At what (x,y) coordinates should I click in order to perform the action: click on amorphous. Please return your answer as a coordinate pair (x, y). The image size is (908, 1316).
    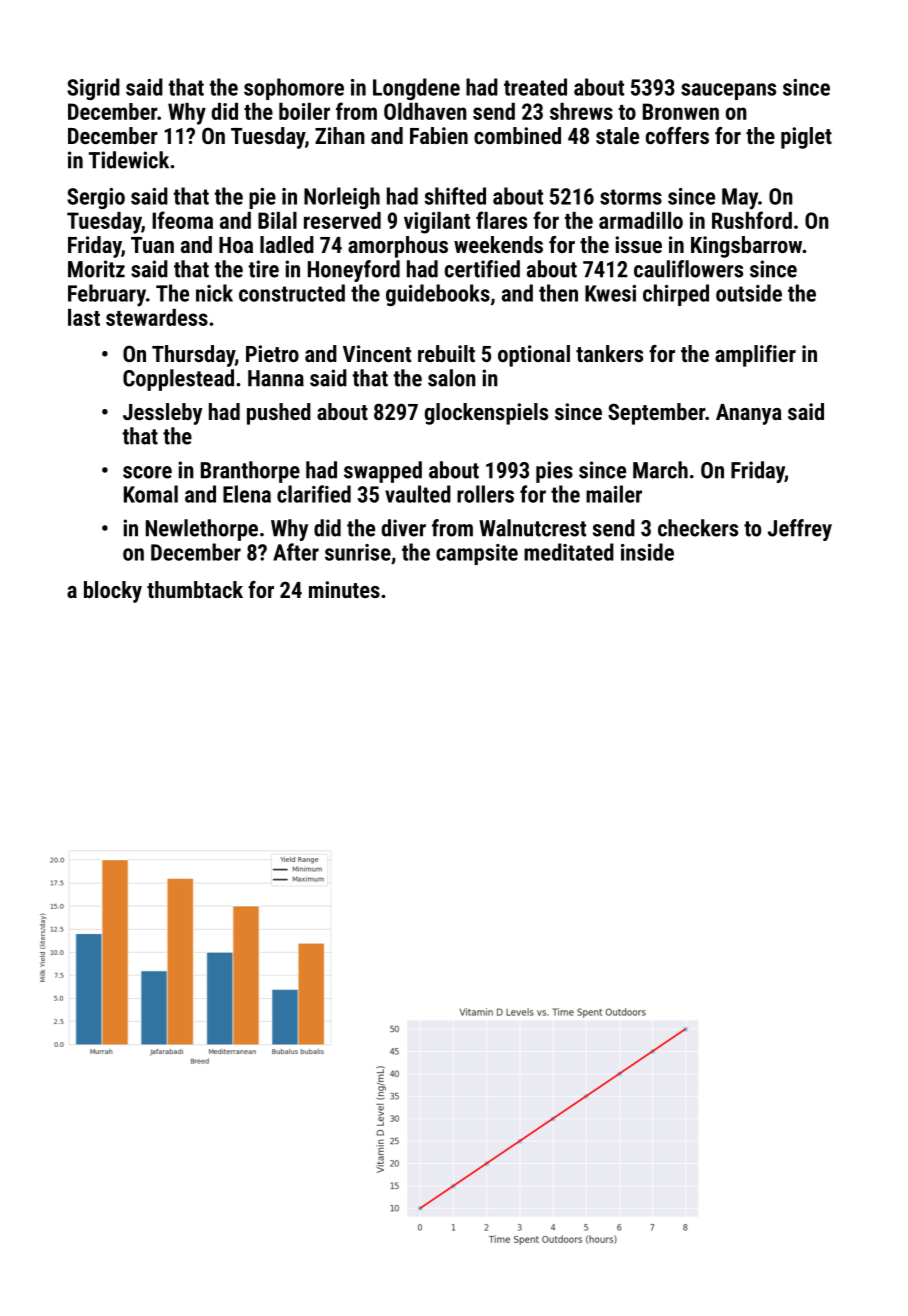
    Looking at the image, I should click on (398, 247).
